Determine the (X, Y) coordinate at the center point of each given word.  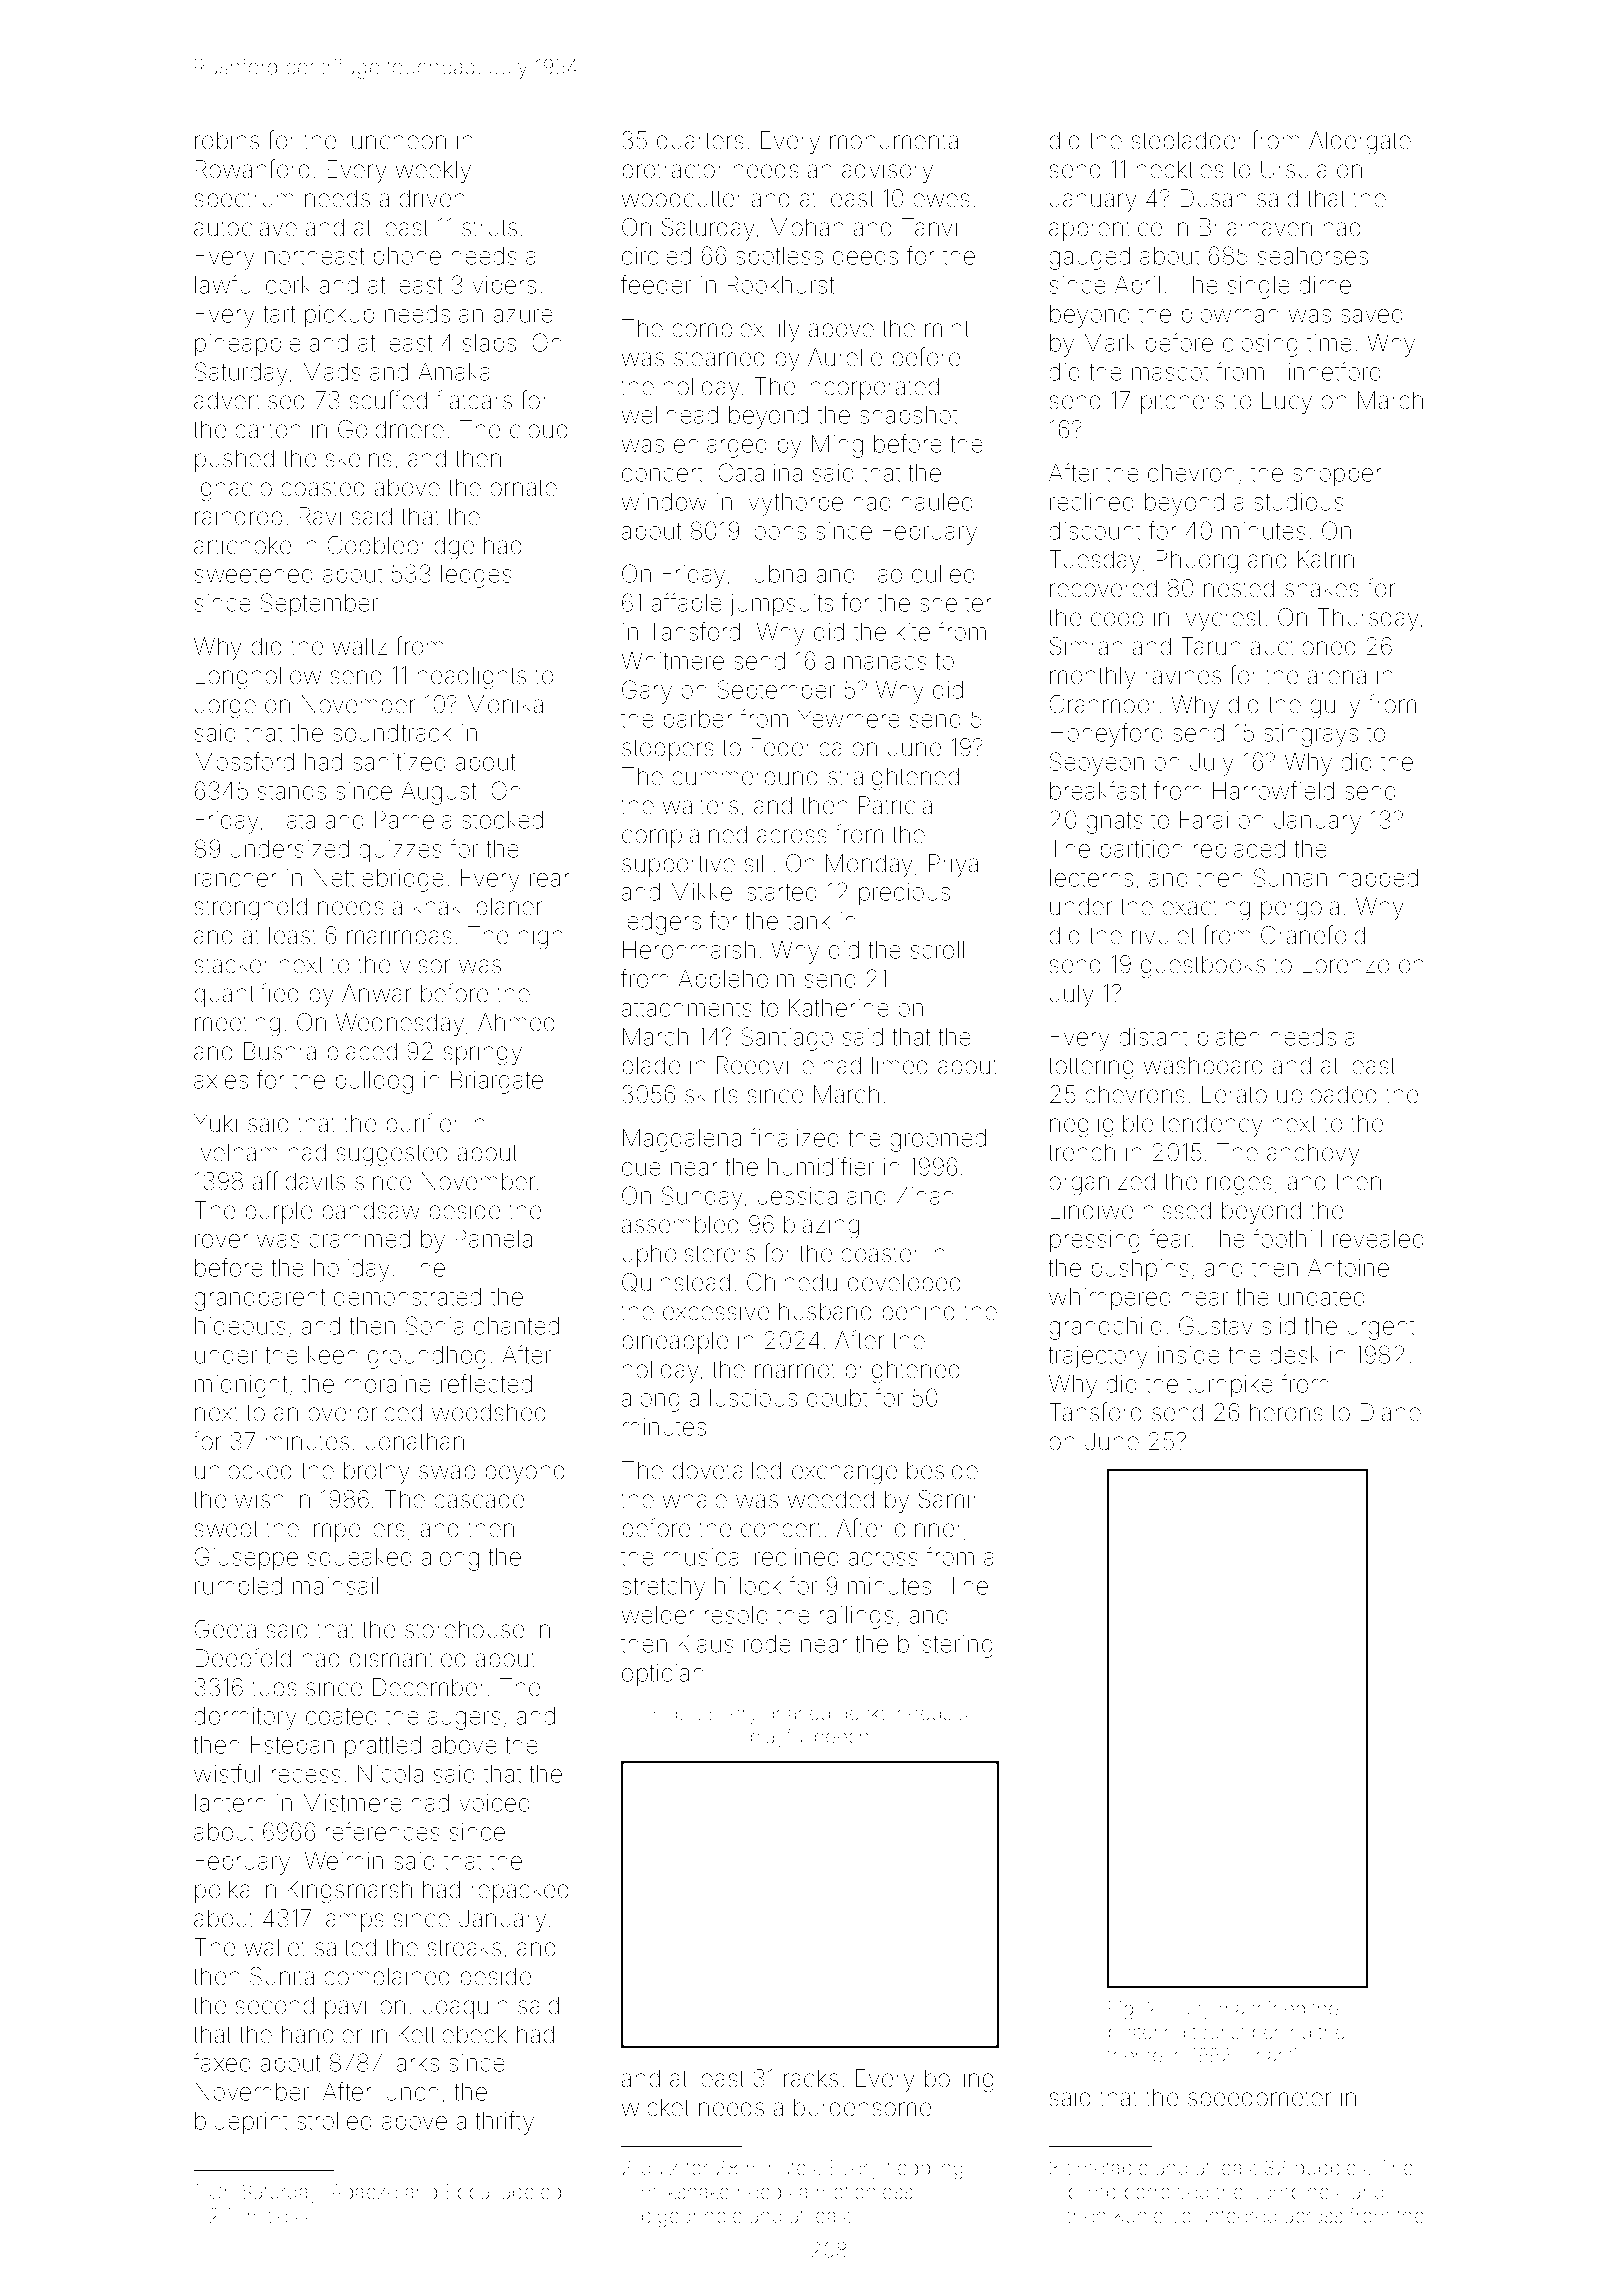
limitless (273, 2215)
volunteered (1224, 2215)
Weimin (344, 1860)
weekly (433, 171)
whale (695, 1499)
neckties (1180, 169)
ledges (476, 576)
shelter (956, 603)
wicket (655, 2107)
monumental (897, 140)
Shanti (1270, 2055)
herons (1286, 1412)
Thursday (1368, 619)
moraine (388, 1384)
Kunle (1139, 2215)
